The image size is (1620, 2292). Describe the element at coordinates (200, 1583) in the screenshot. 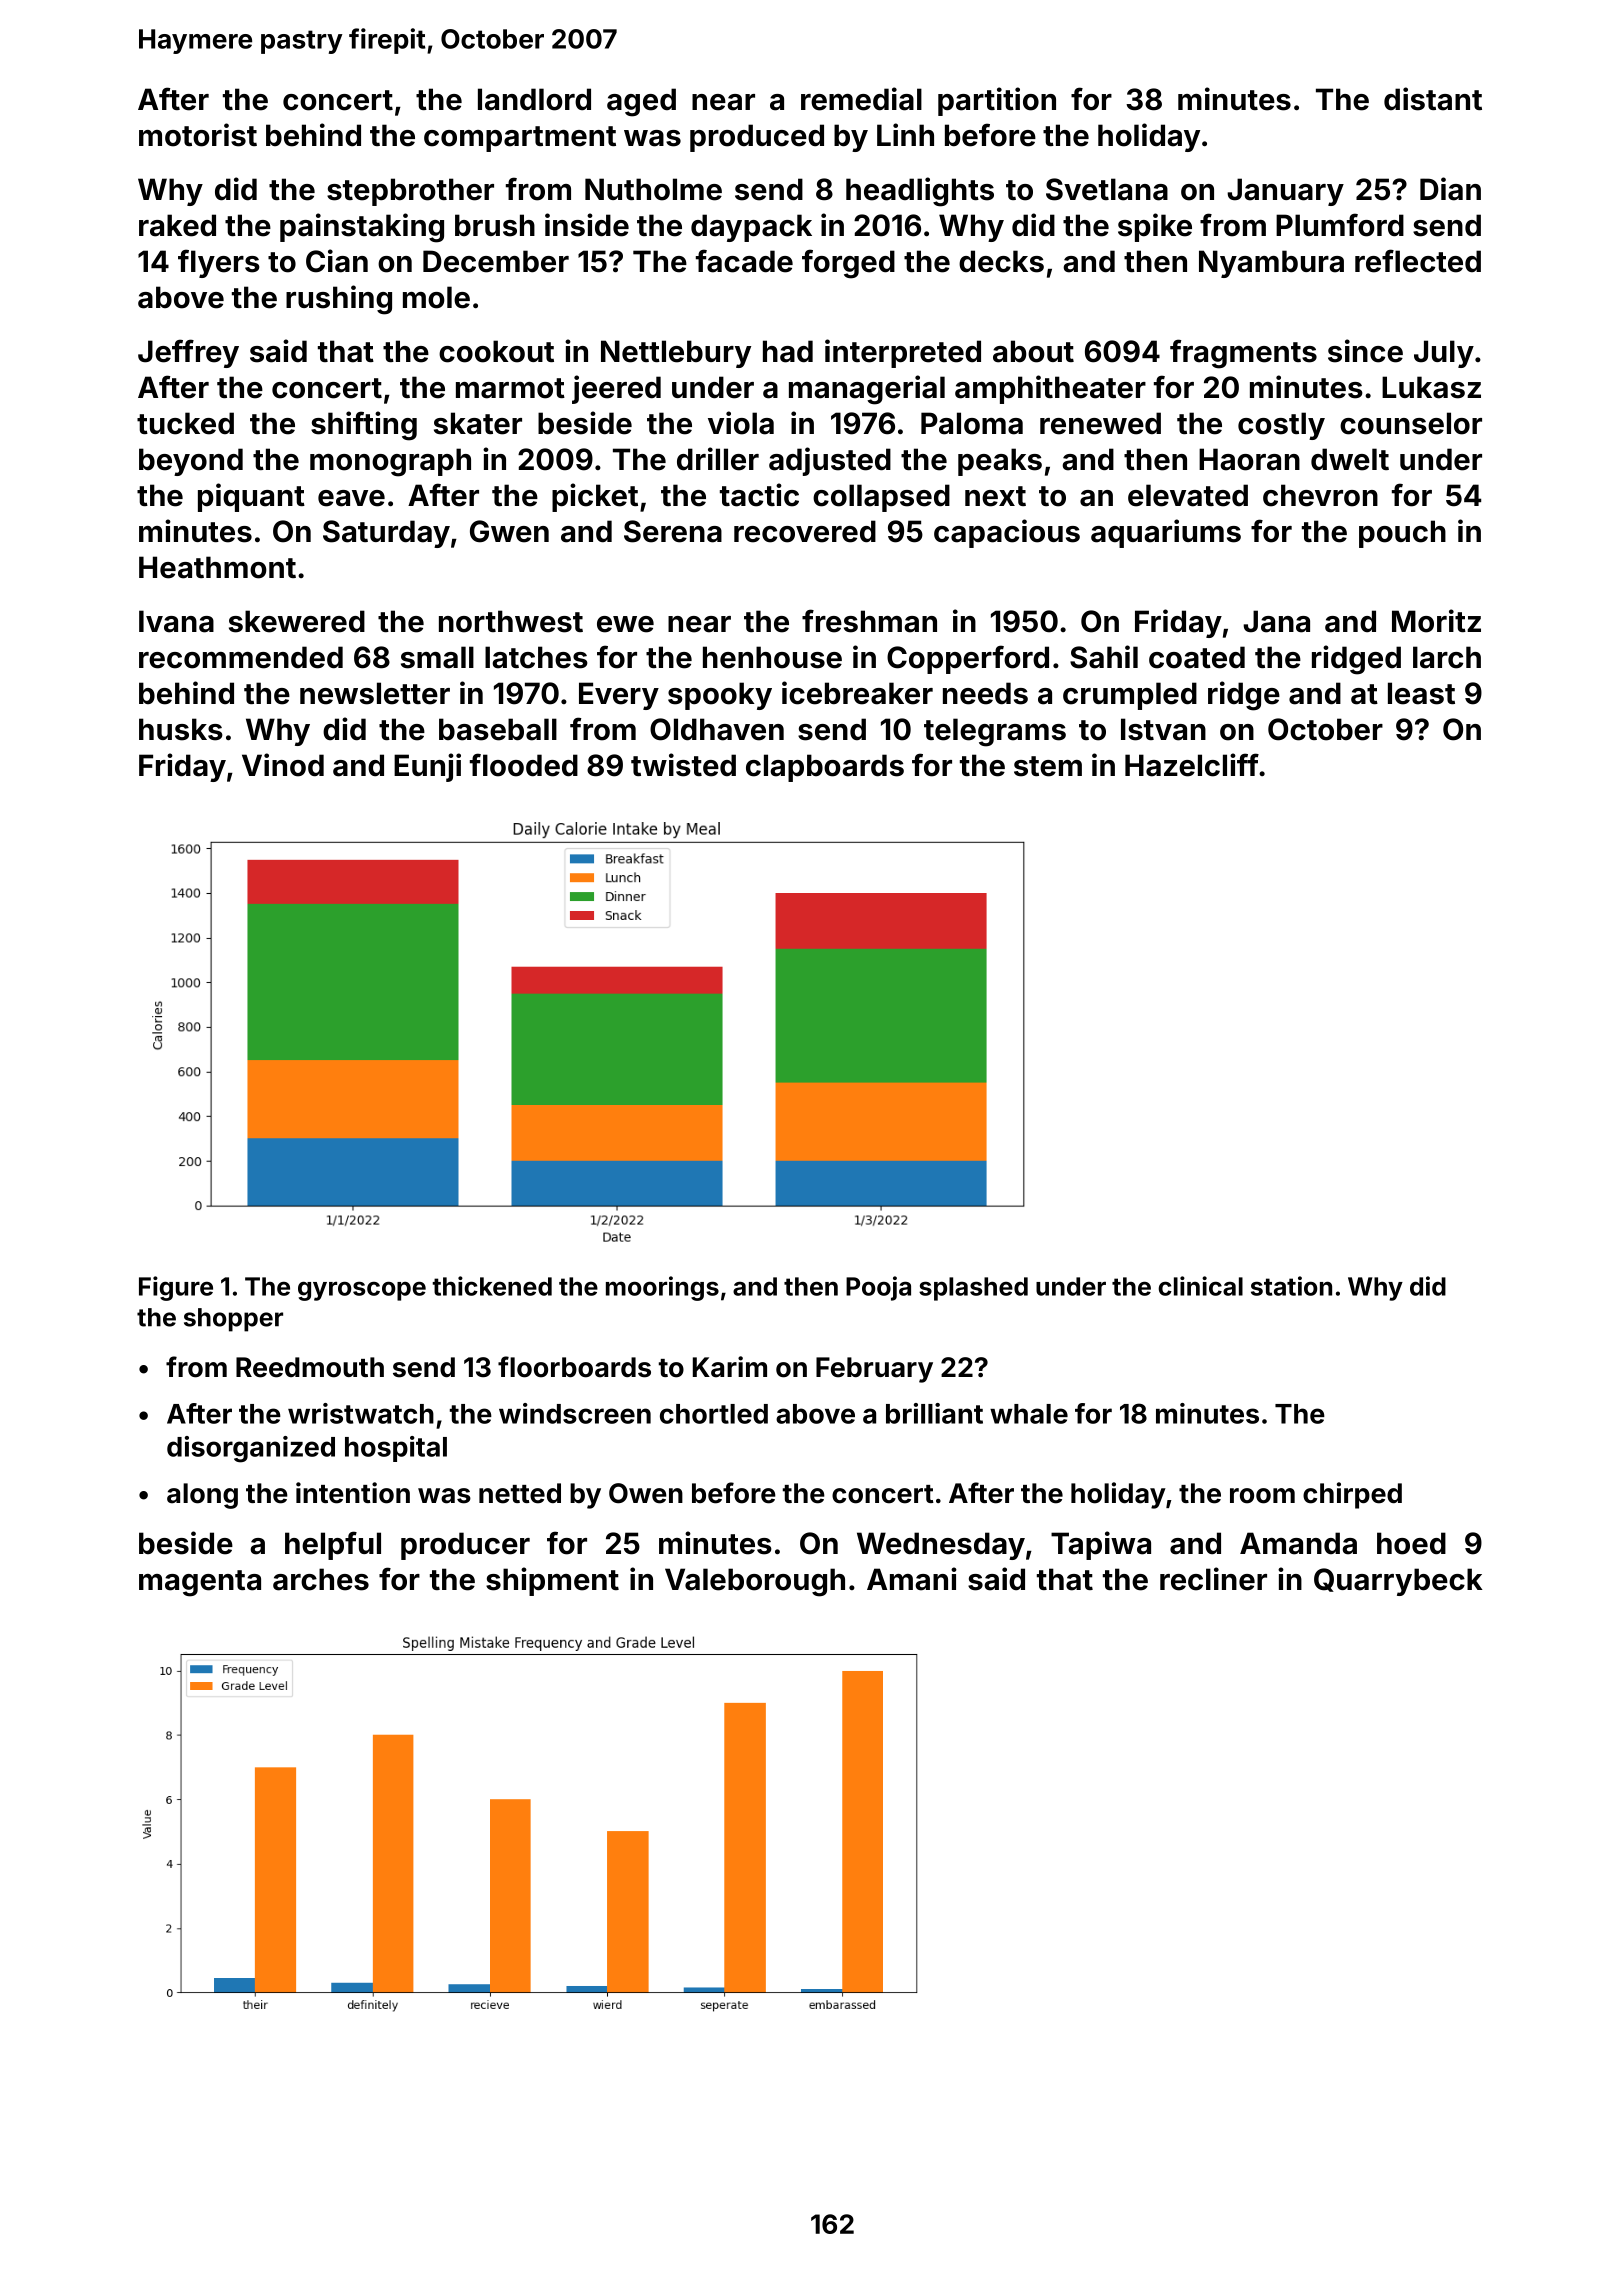

I see `magenta` at that location.
